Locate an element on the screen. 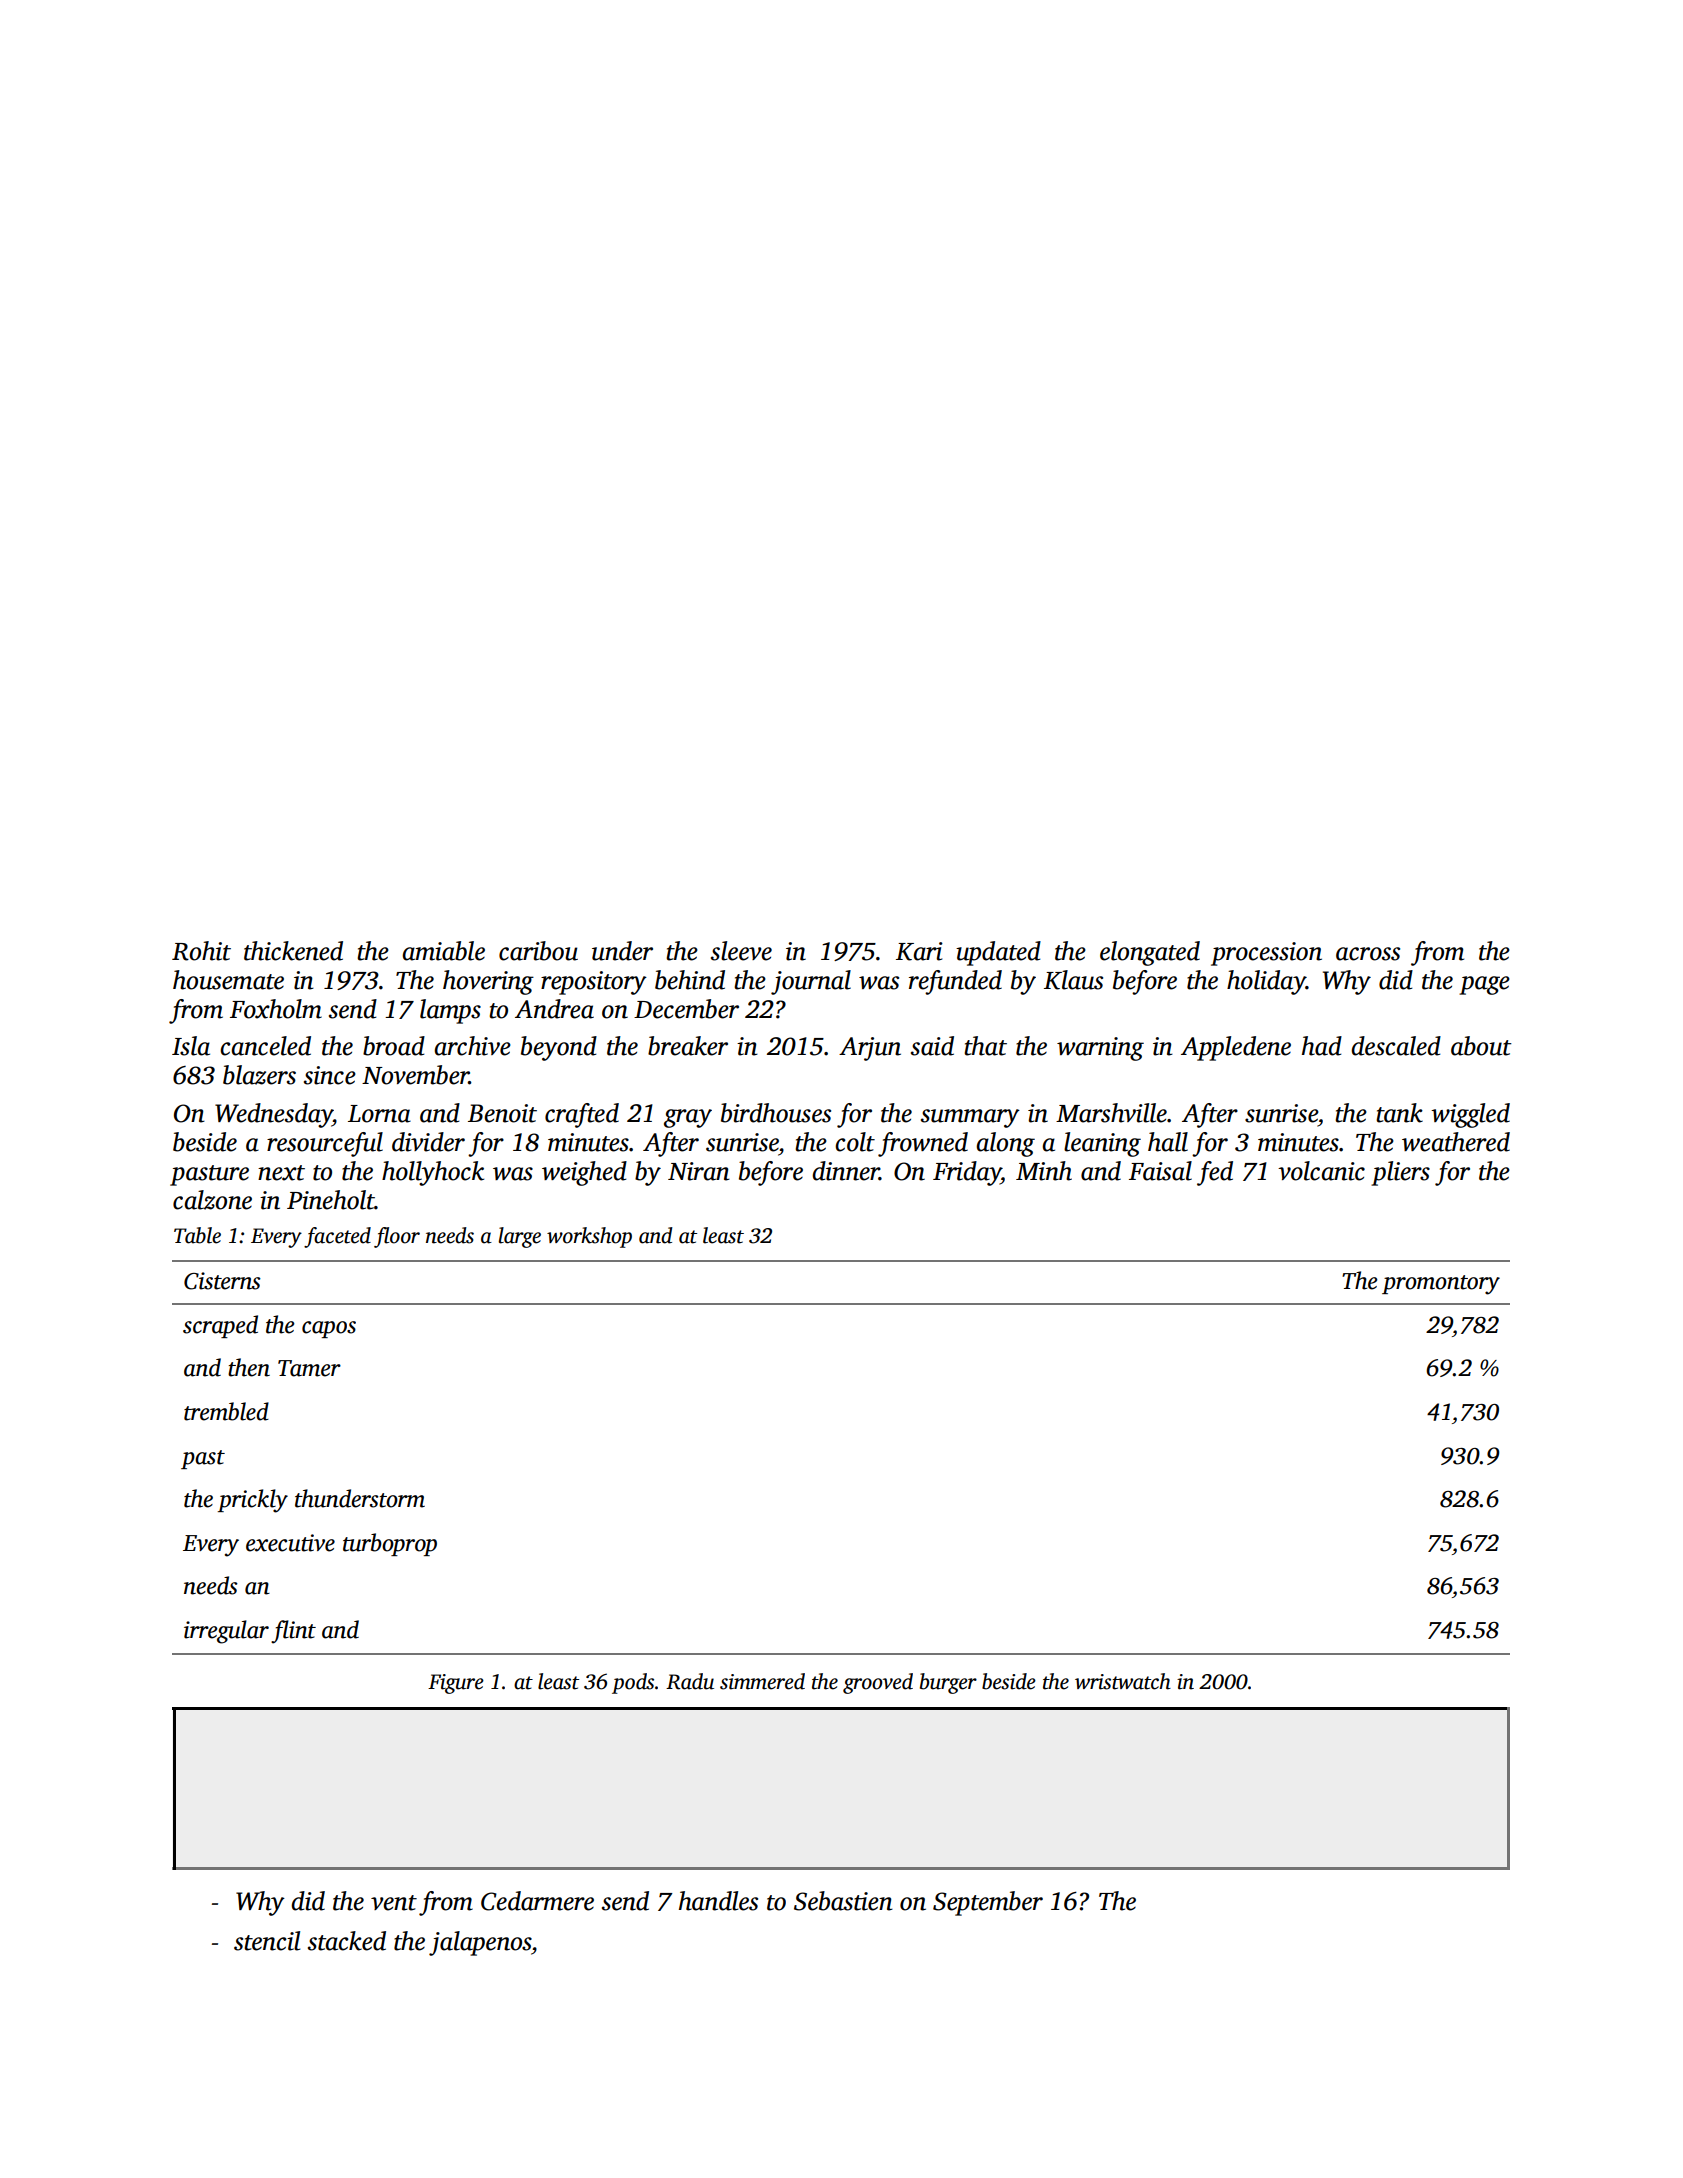  breaker is located at coordinates (688, 1046).
